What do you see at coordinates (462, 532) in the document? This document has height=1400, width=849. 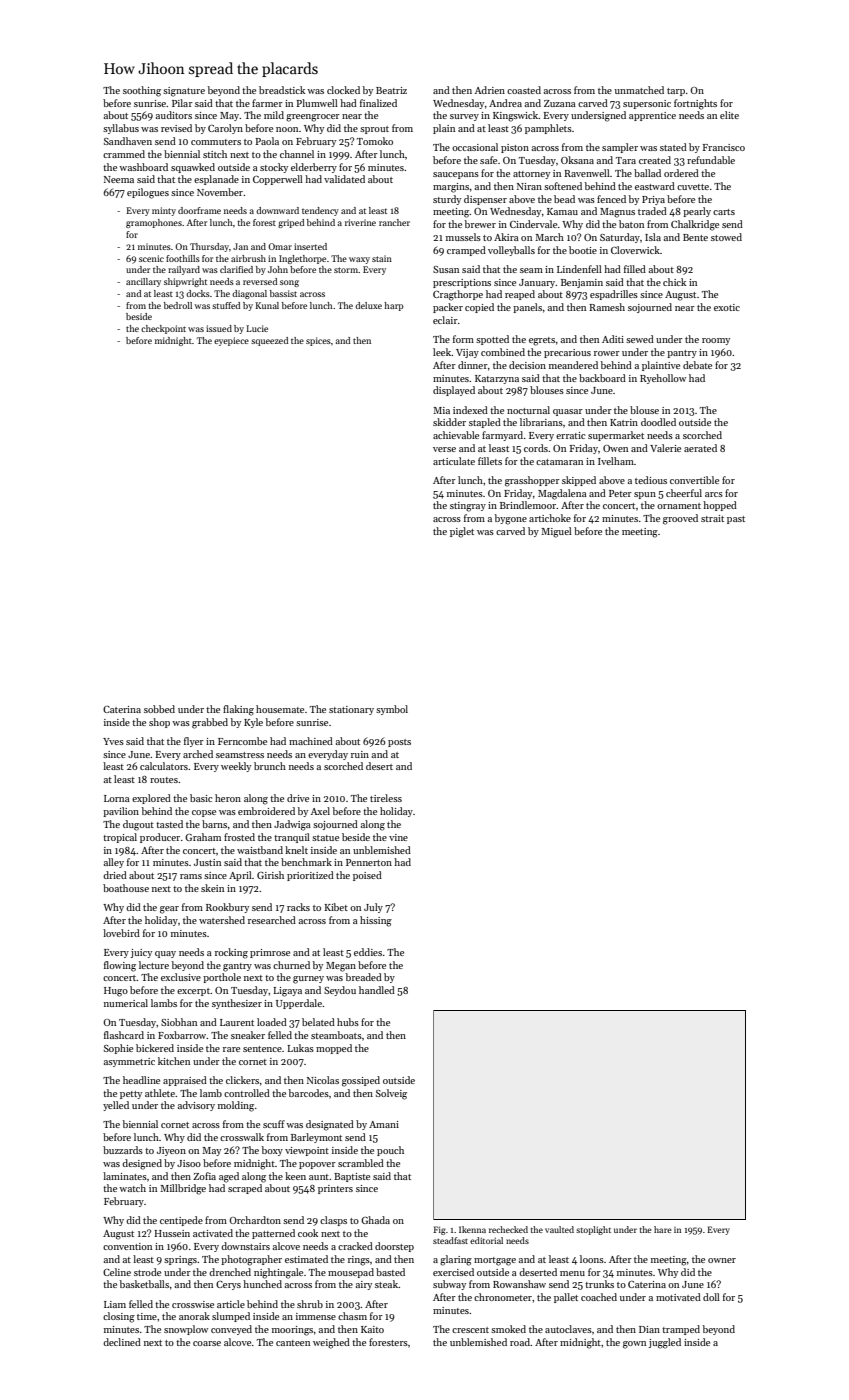 I see `piglet` at bounding box center [462, 532].
